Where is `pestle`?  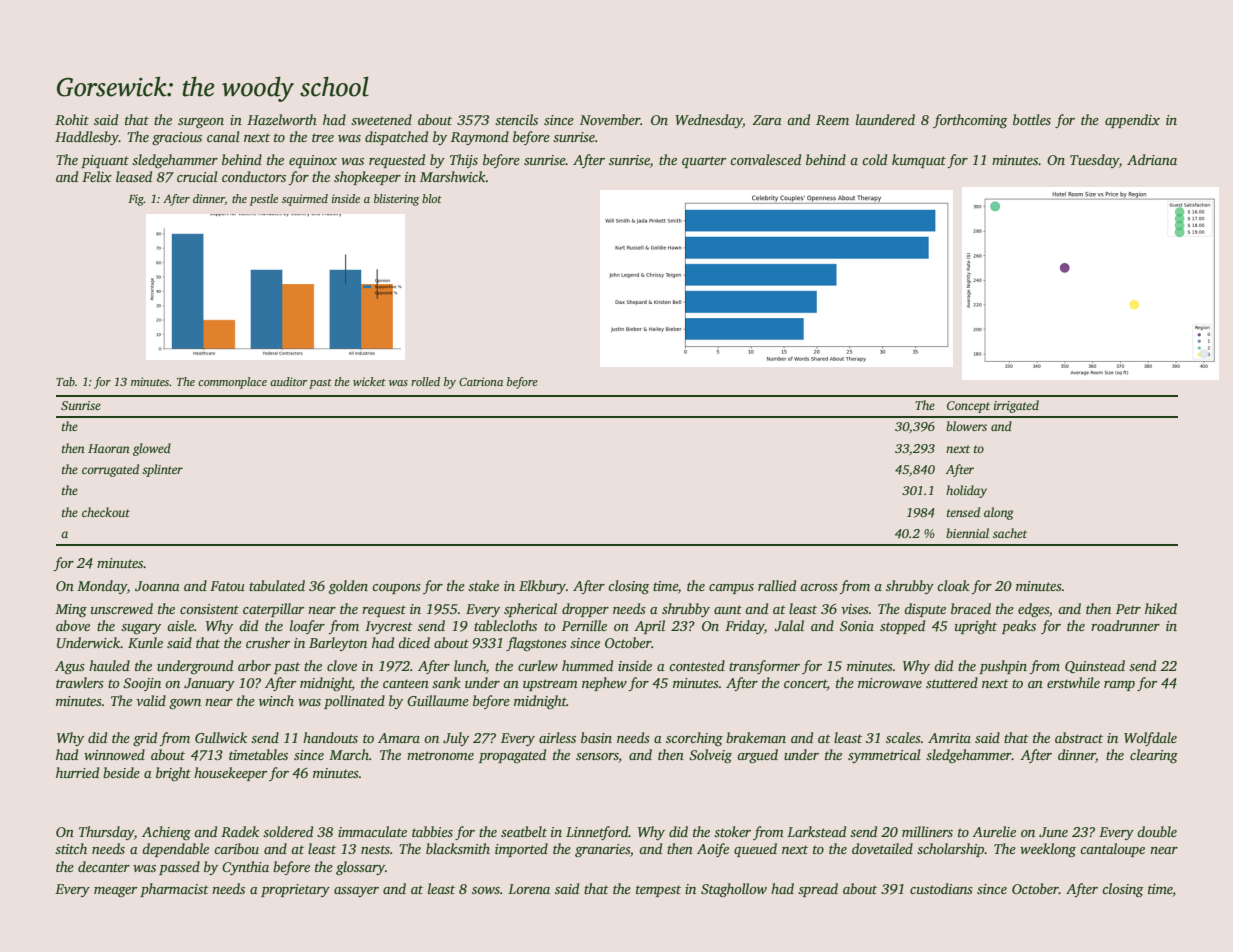 pestle is located at coordinates (263, 200).
